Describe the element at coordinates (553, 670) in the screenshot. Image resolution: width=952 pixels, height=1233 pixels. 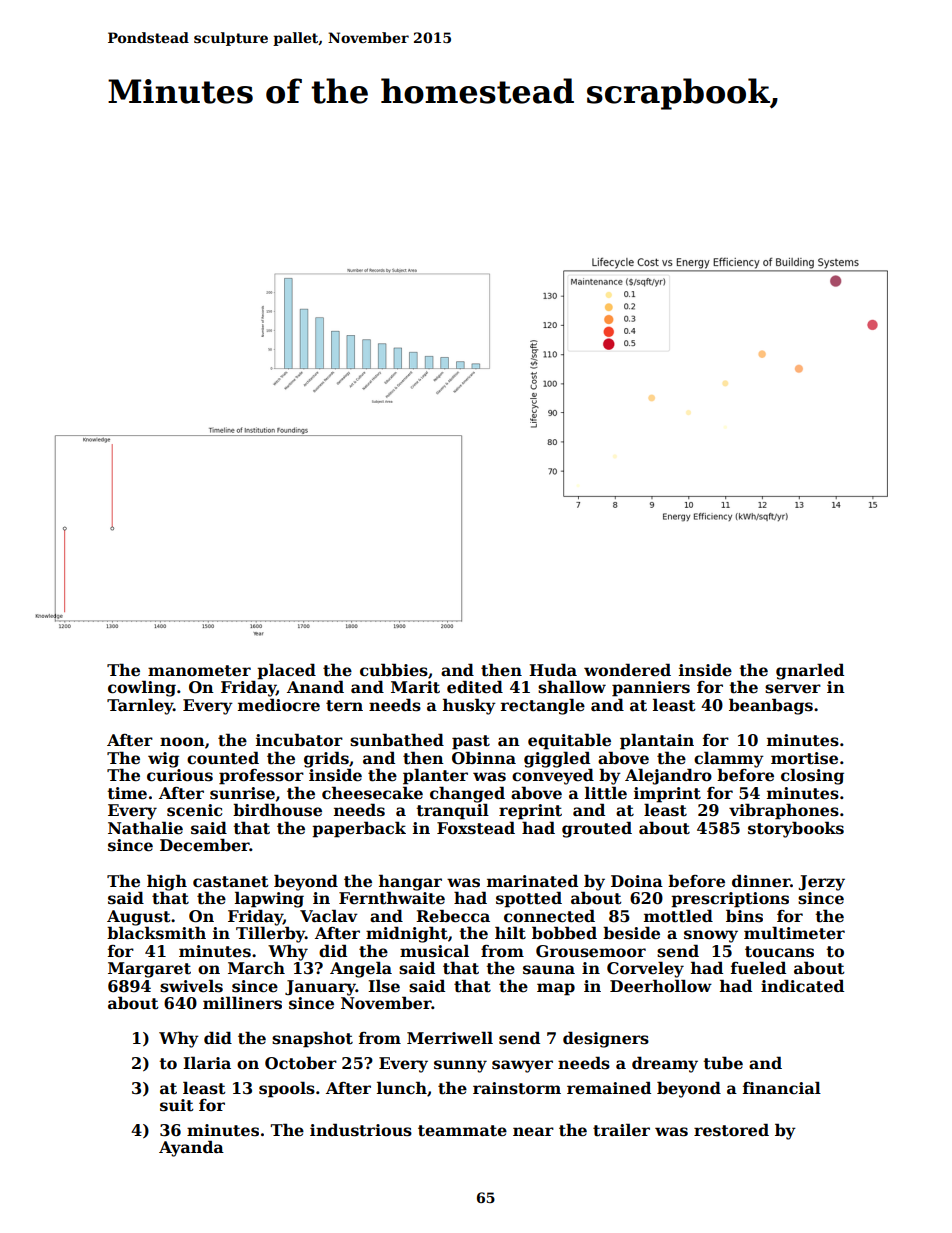
I see `Huda` at that location.
